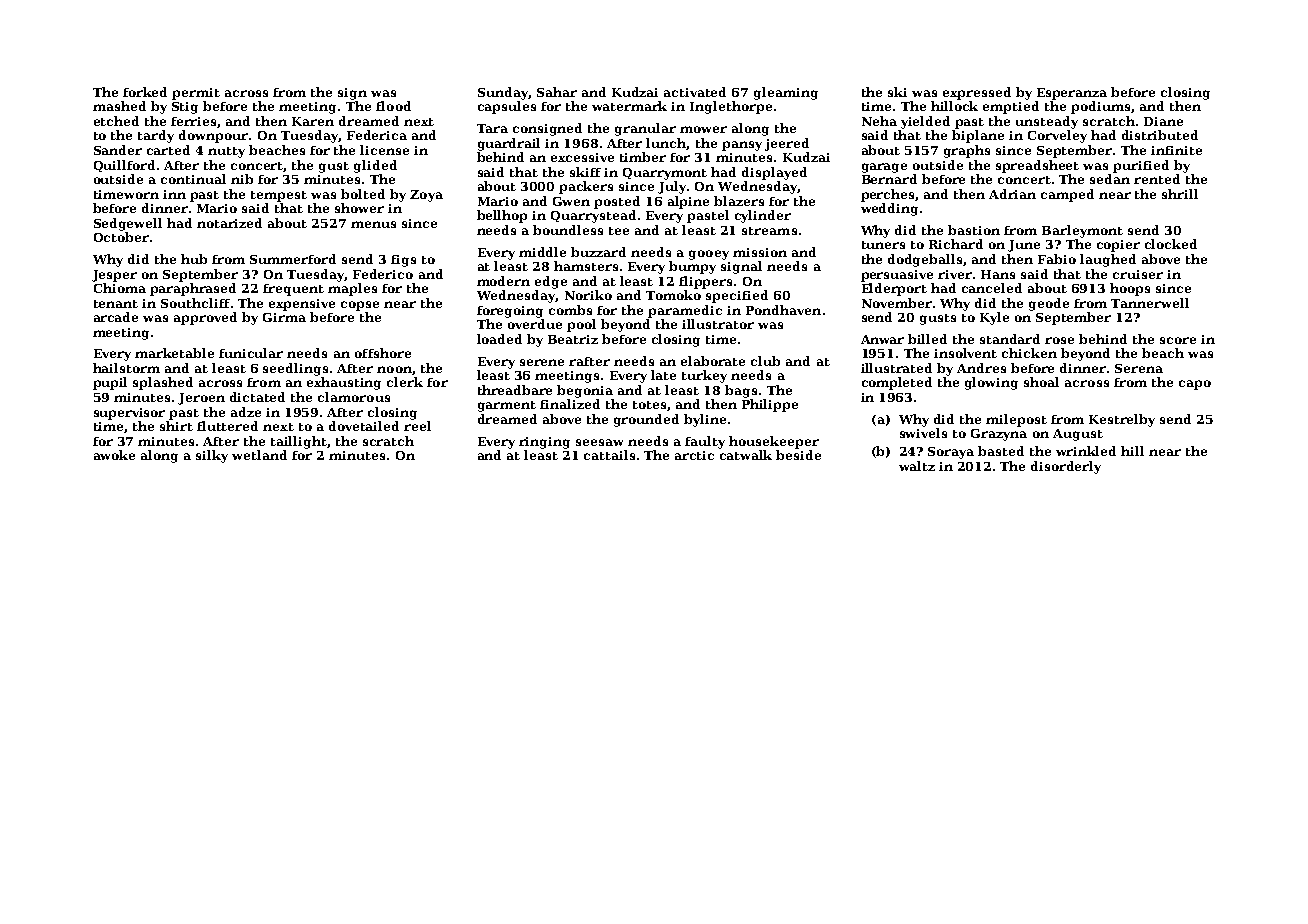 The height and width of the page is (924, 1308). I want to click on disorderly, so click(1066, 467).
